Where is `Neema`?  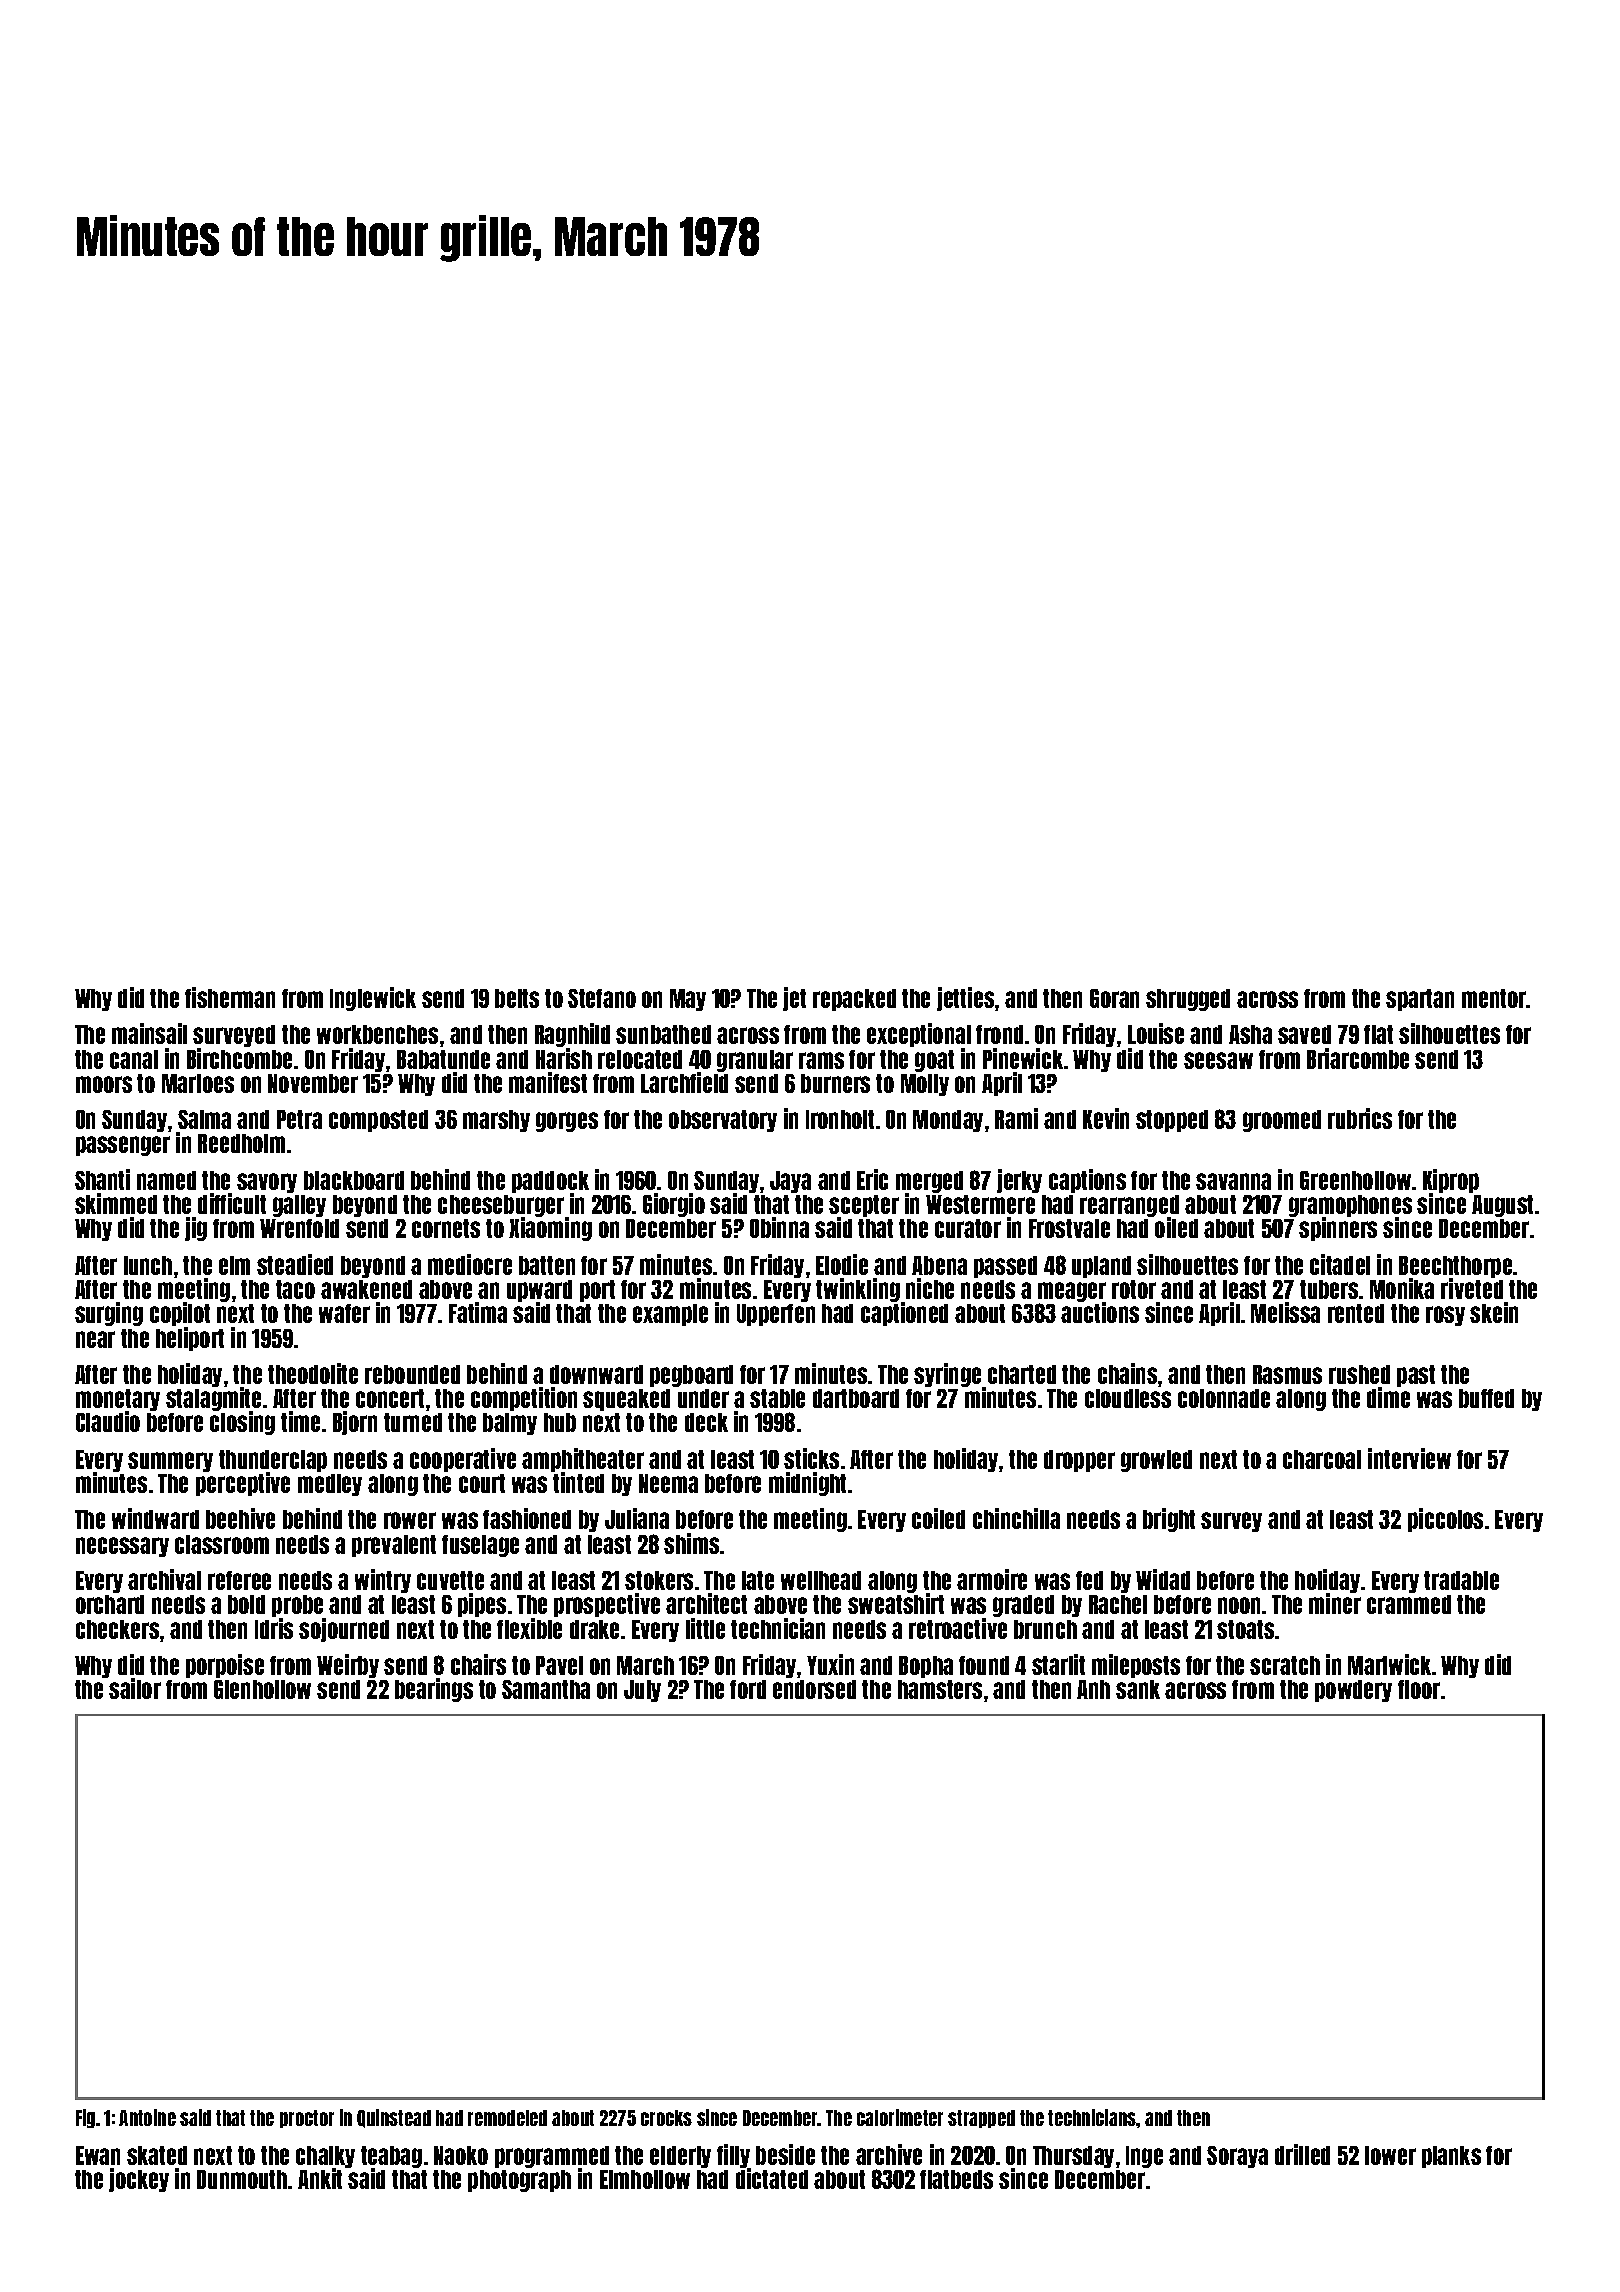 Neema is located at coordinates (668, 1483).
